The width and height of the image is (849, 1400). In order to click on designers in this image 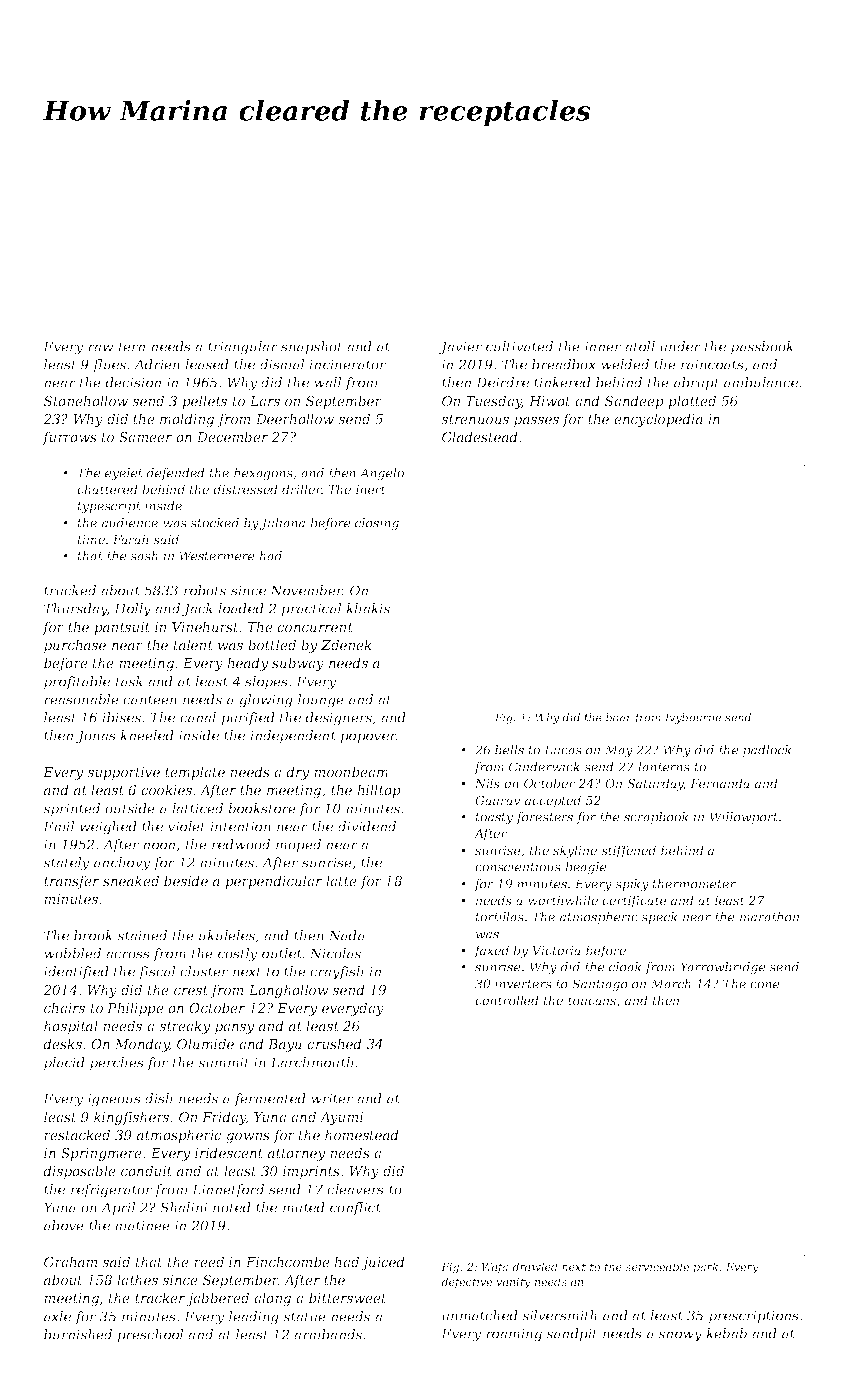, I will do `click(339, 719)`.
